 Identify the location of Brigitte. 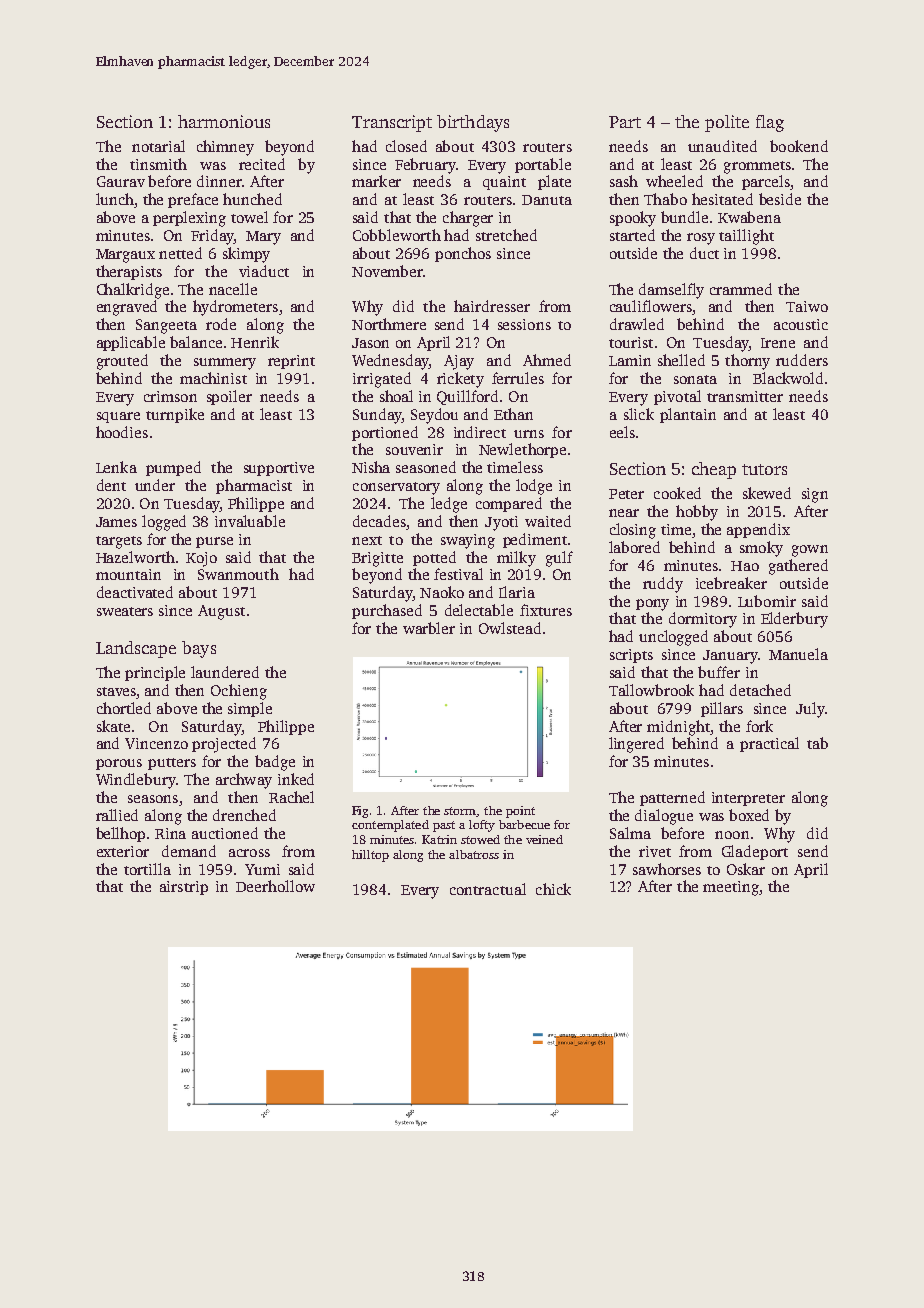
(377, 559).
